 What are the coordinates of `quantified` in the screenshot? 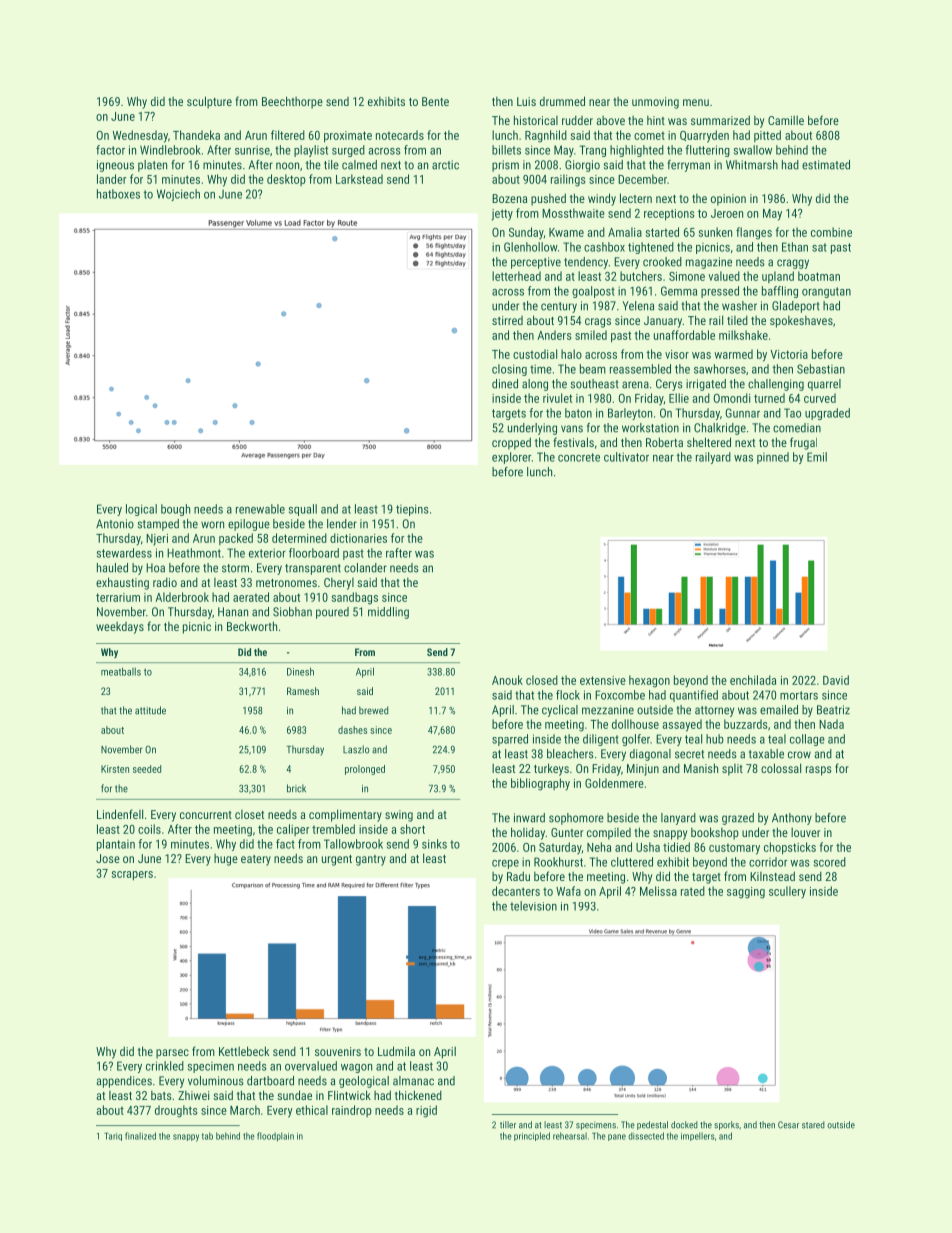 It's located at (694, 696).
